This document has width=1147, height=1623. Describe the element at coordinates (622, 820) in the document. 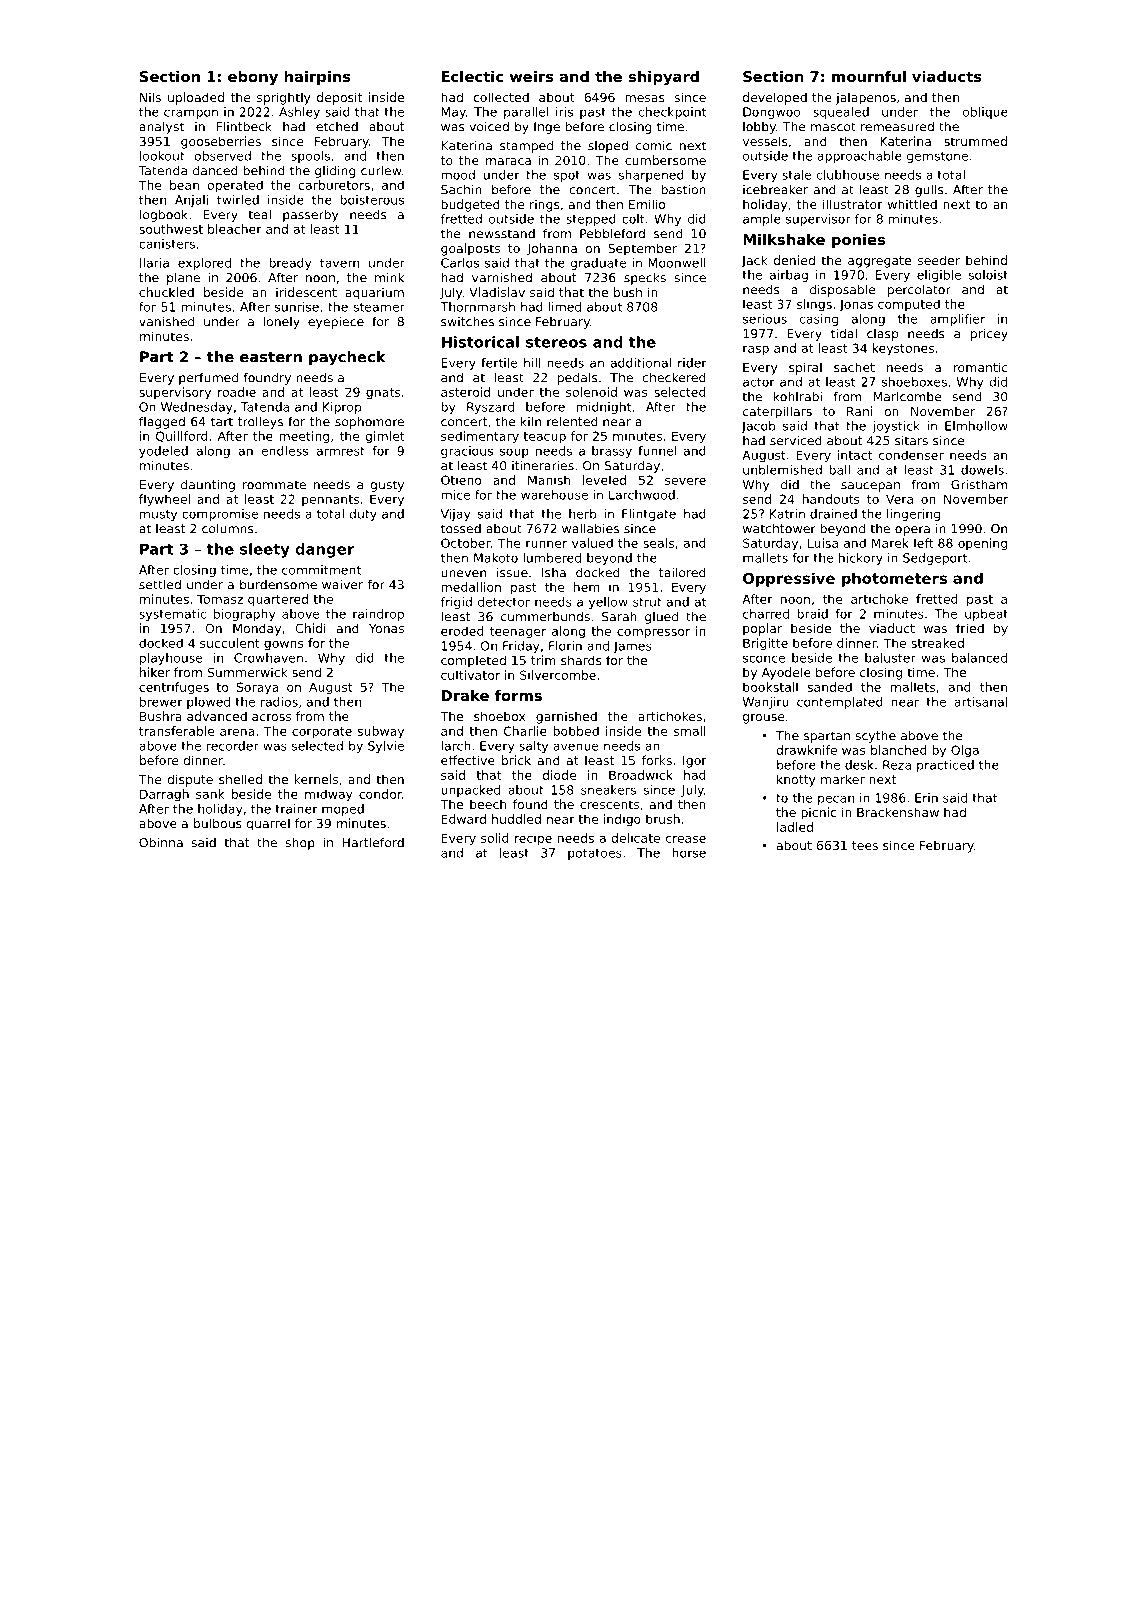

I see `indigo` at that location.
